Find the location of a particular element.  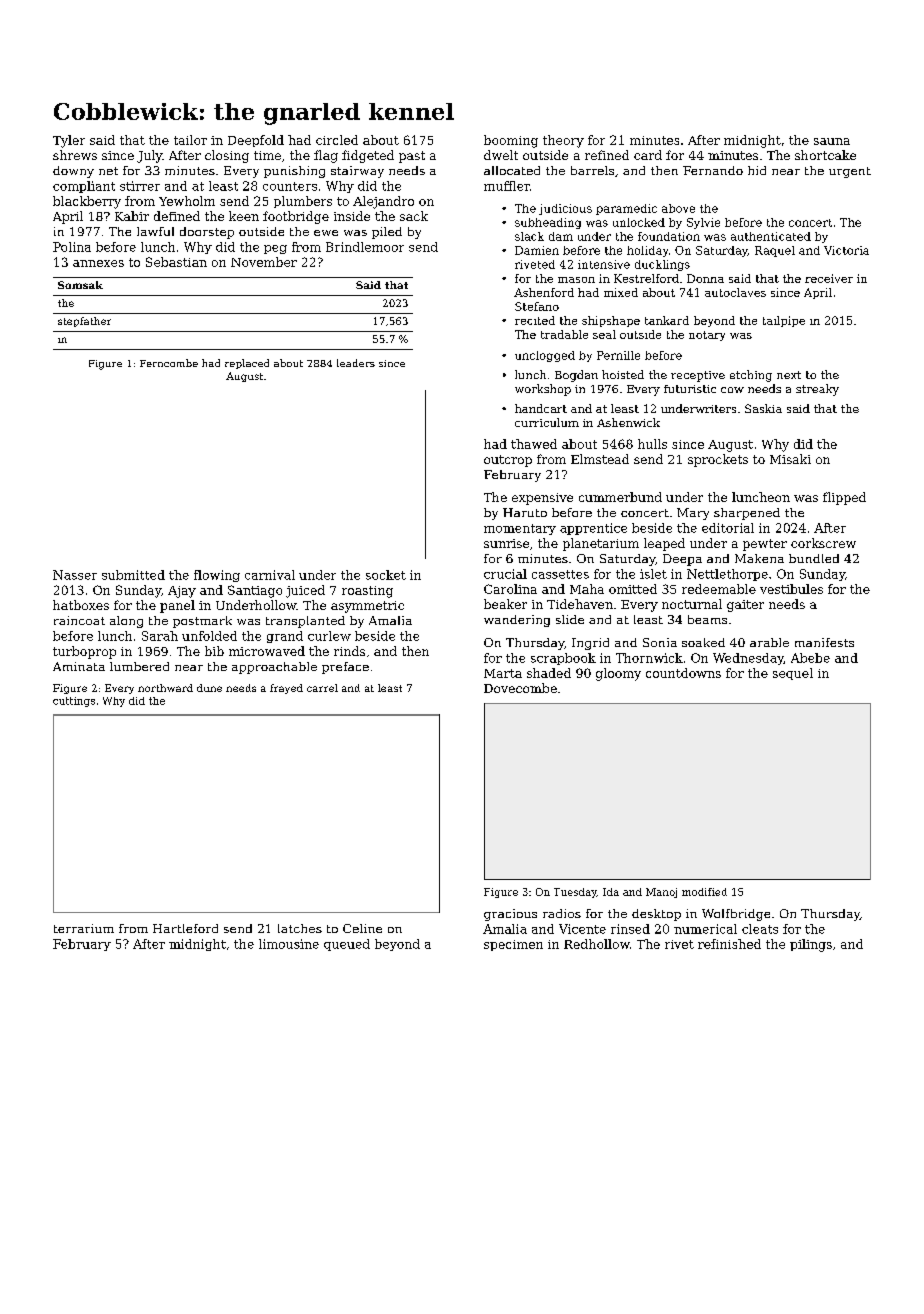

Sebastian is located at coordinates (176, 262).
